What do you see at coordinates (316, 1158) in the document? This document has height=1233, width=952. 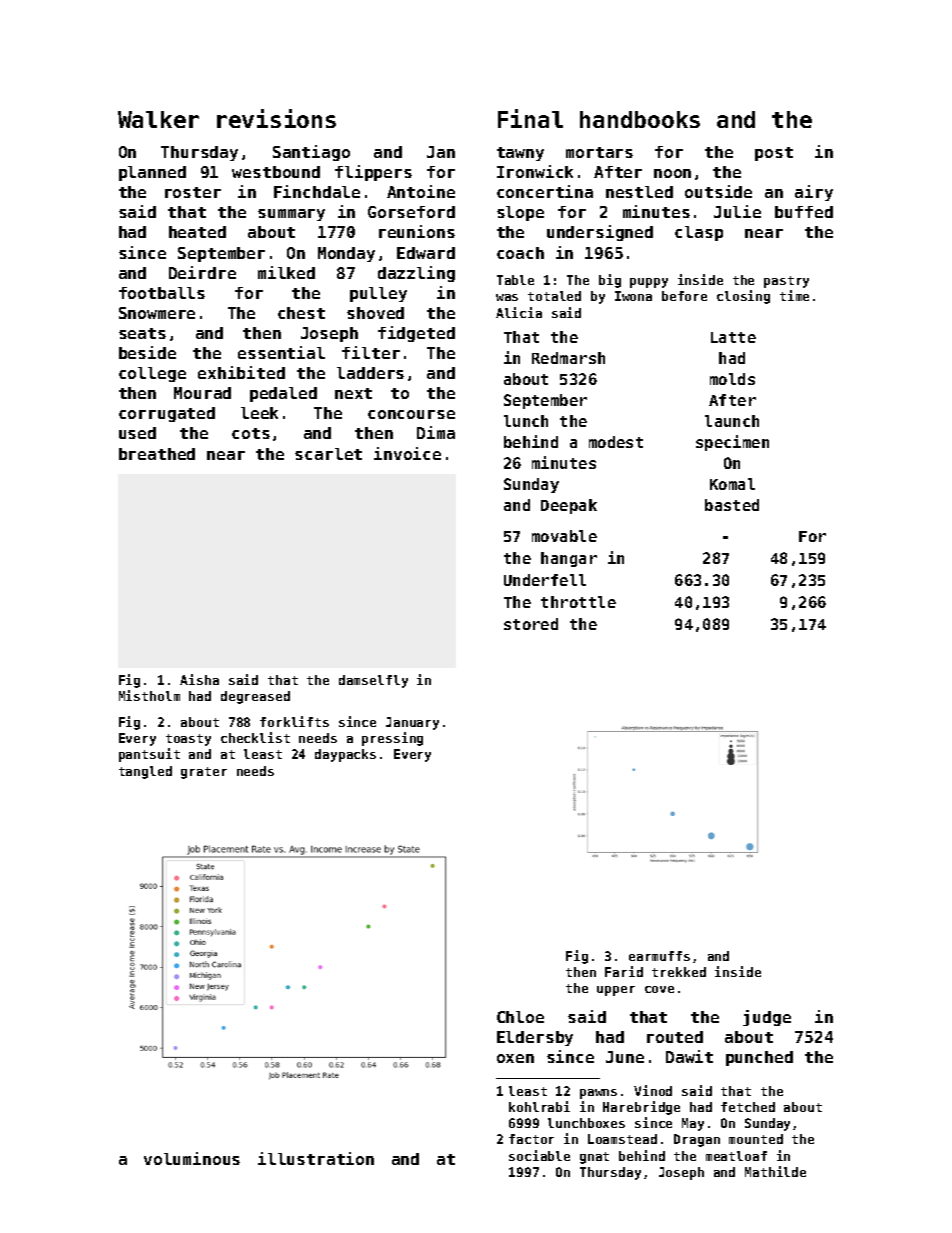 I see `illustration` at bounding box center [316, 1158].
